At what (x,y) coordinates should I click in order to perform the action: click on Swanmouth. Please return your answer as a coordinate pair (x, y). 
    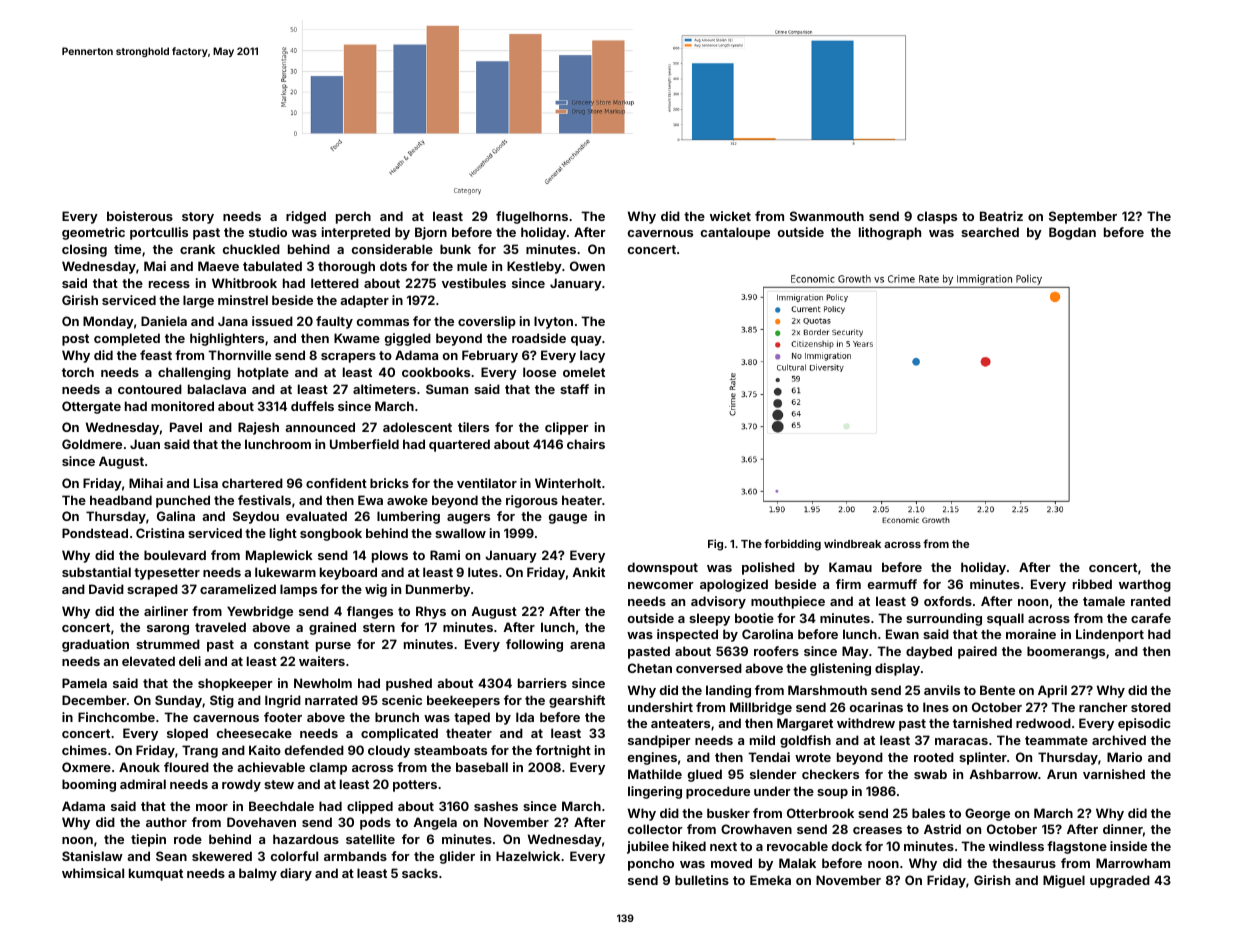
    Looking at the image, I should click on (827, 216).
